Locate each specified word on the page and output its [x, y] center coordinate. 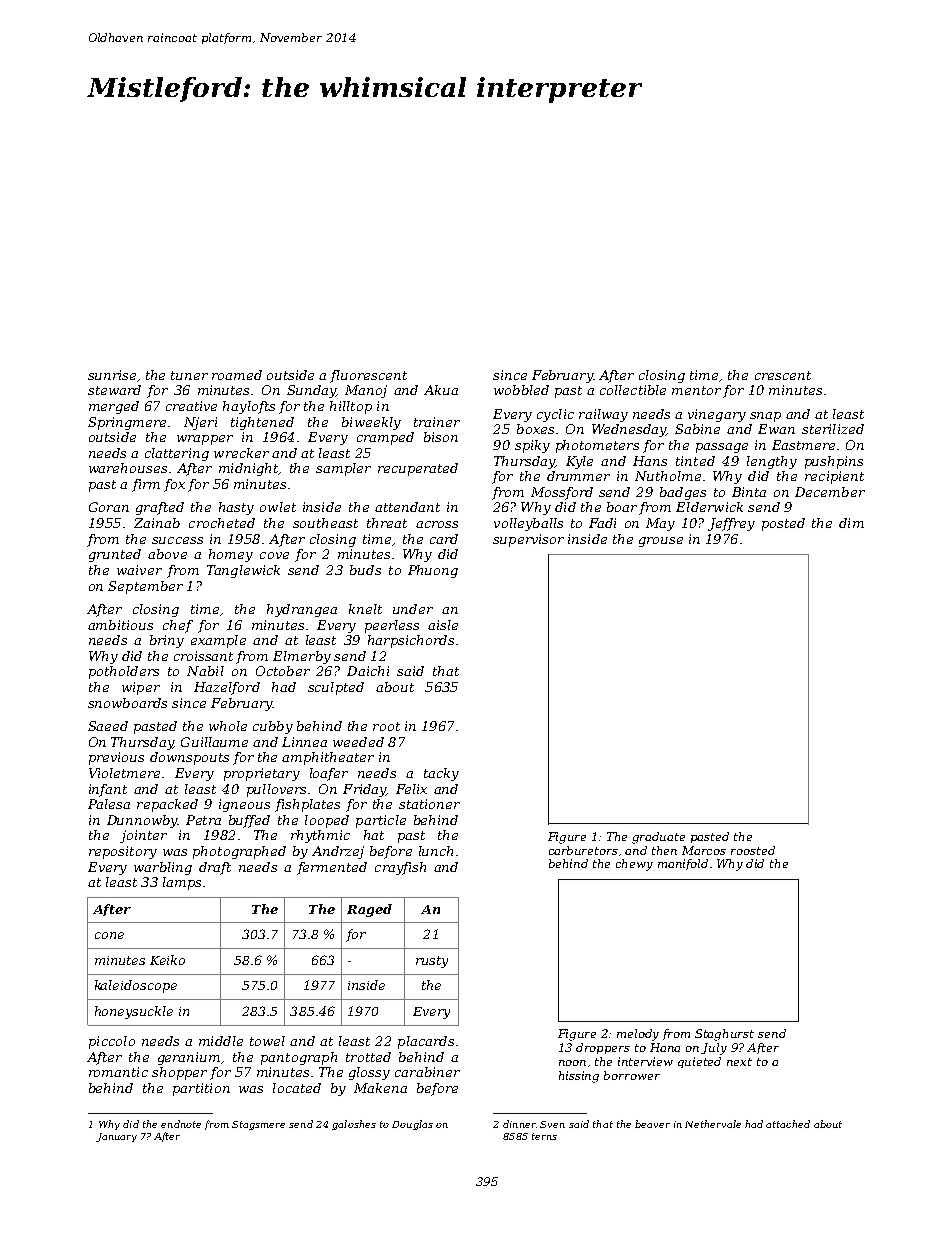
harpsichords [411, 641]
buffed [249, 821]
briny [167, 641]
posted [783, 524]
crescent [783, 375]
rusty [432, 962]
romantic [118, 1072]
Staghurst [724, 1035]
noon [572, 1063]
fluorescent [368, 376]
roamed [237, 375]
